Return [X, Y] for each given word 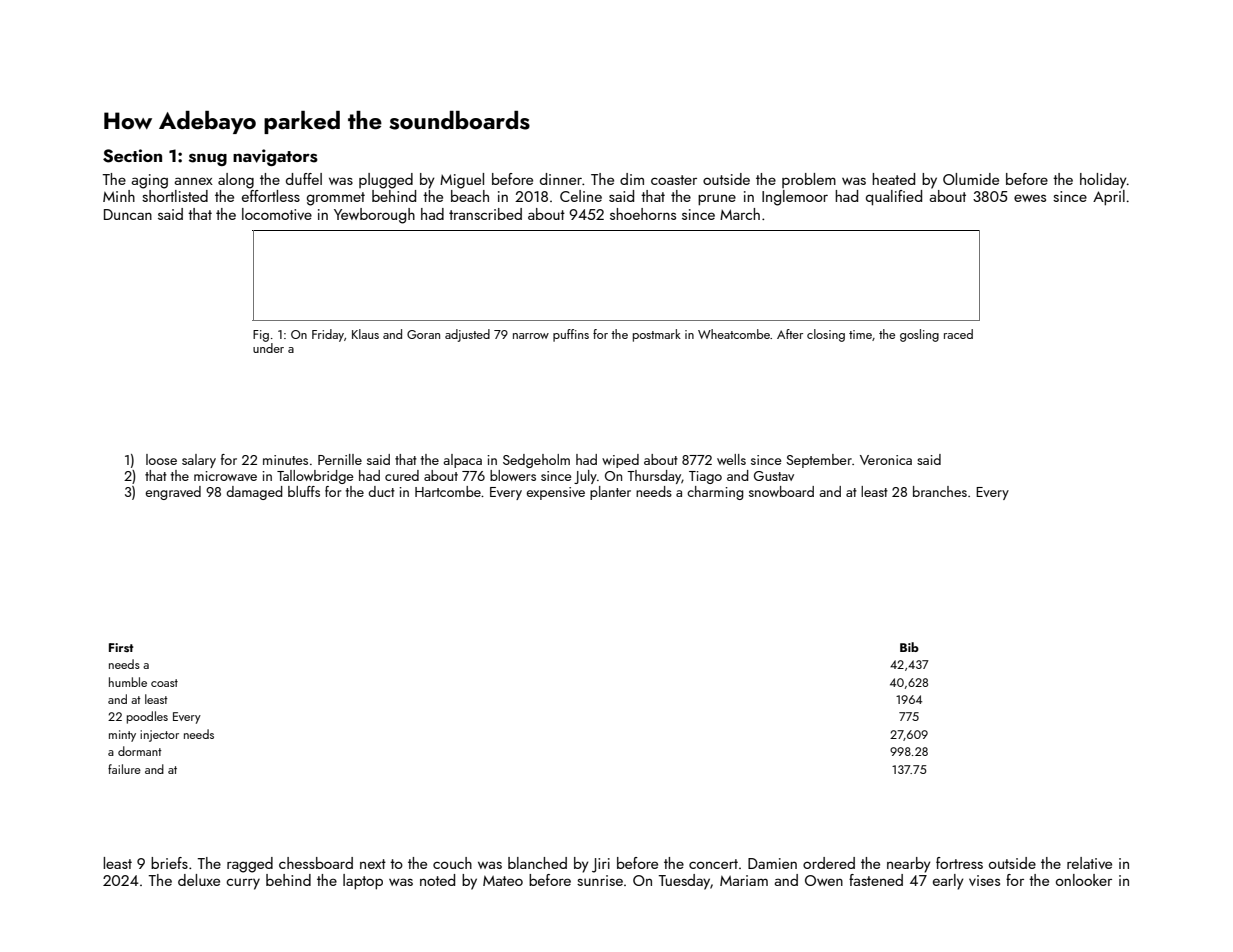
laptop [363, 881]
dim [632, 179]
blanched [537, 863]
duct [381, 491]
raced [958, 334]
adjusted [467, 335]
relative [1089, 863]
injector [159, 736]
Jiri [601, 865]
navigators [275, 157]
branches [940, 491]
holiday [1103, 181]
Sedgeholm [536, 461]
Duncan [128, 214]
